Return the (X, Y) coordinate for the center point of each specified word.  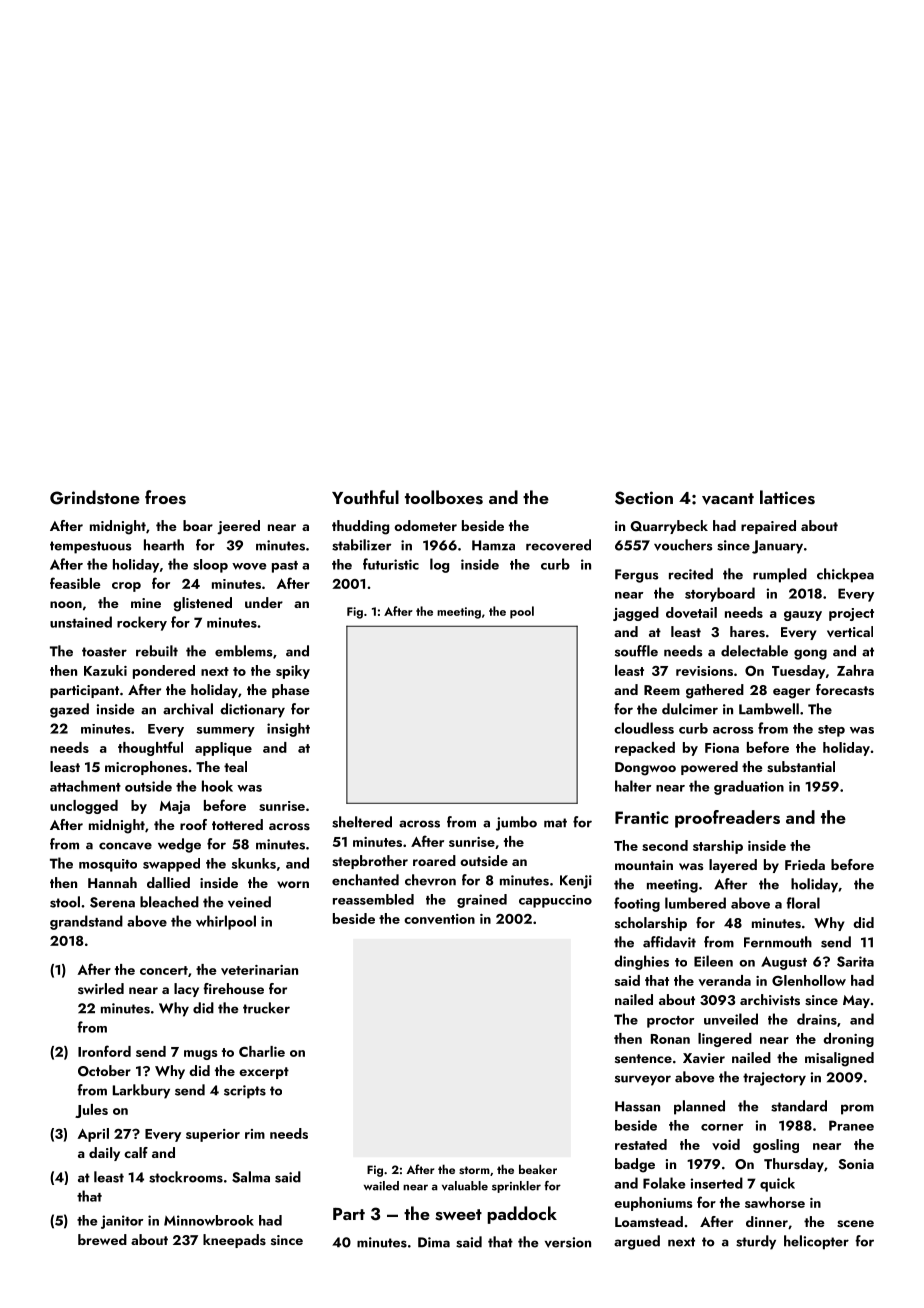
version (568, 1242)
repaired (768, 527)
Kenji (576, 882)
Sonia (856, 1164)
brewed (102, 1239)
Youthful (365, 497)
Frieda (805, 864)
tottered (237, 824)
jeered (238, 527)
